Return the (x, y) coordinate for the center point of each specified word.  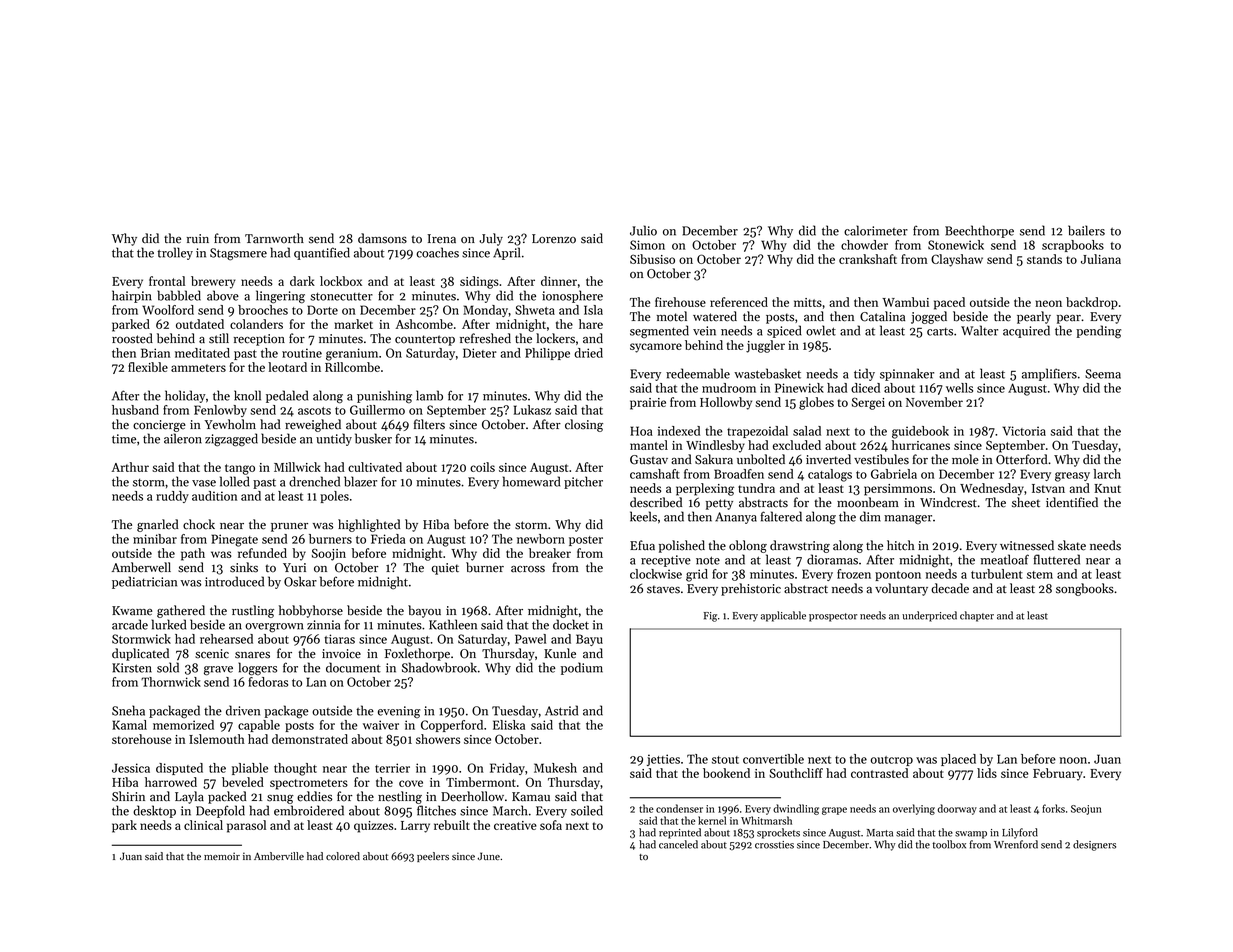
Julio (643, 230)
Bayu (589, 640)
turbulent (997, 574)
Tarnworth (274, 238)
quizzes (373, 827)
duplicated (140, 654)
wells (959, 388)
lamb (429, 395)
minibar (155, 539)
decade (950, 588)
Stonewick (956, 245)
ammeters (198, 368)
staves (663, 589)
